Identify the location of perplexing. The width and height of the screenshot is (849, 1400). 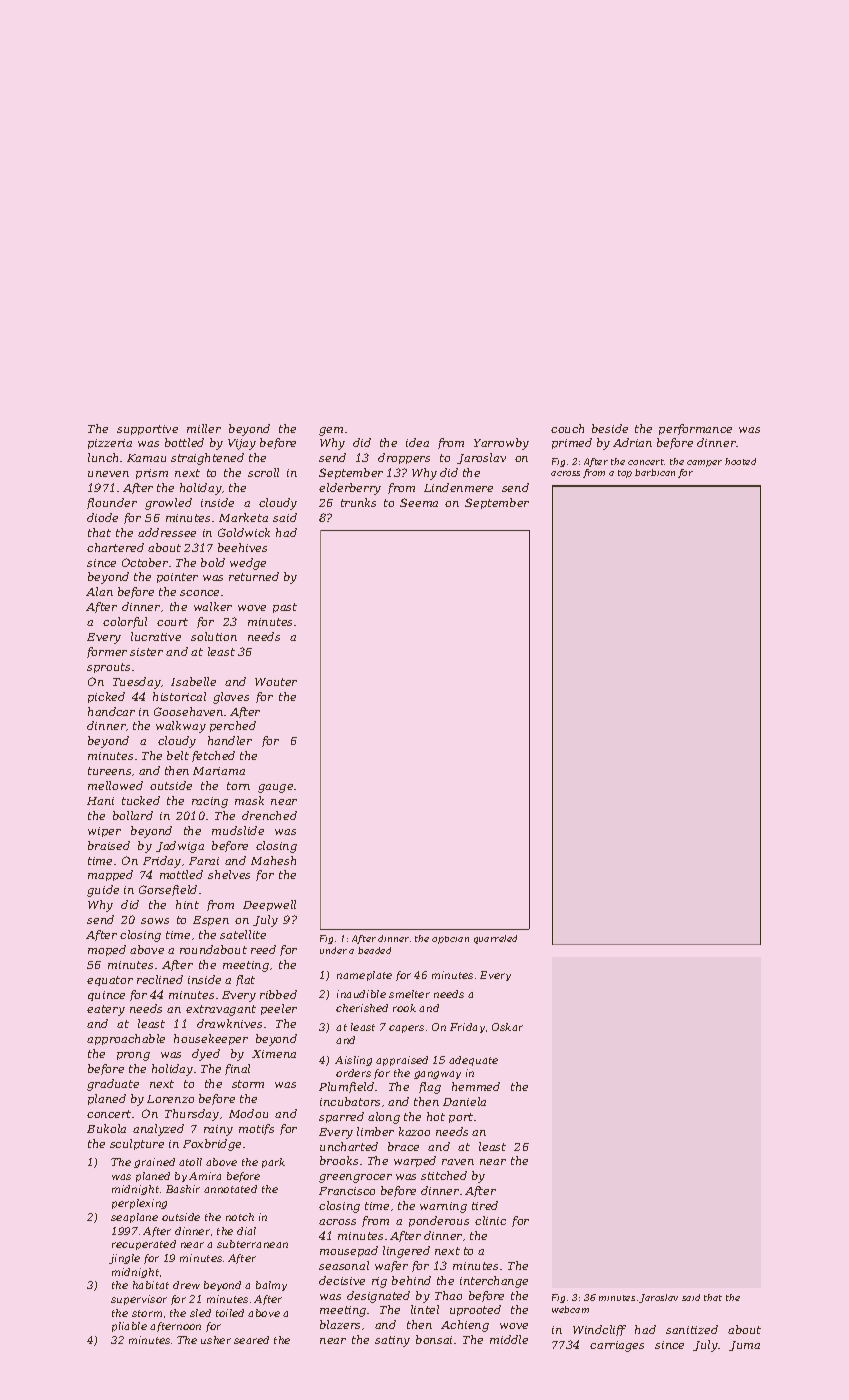
(139, 1204).
